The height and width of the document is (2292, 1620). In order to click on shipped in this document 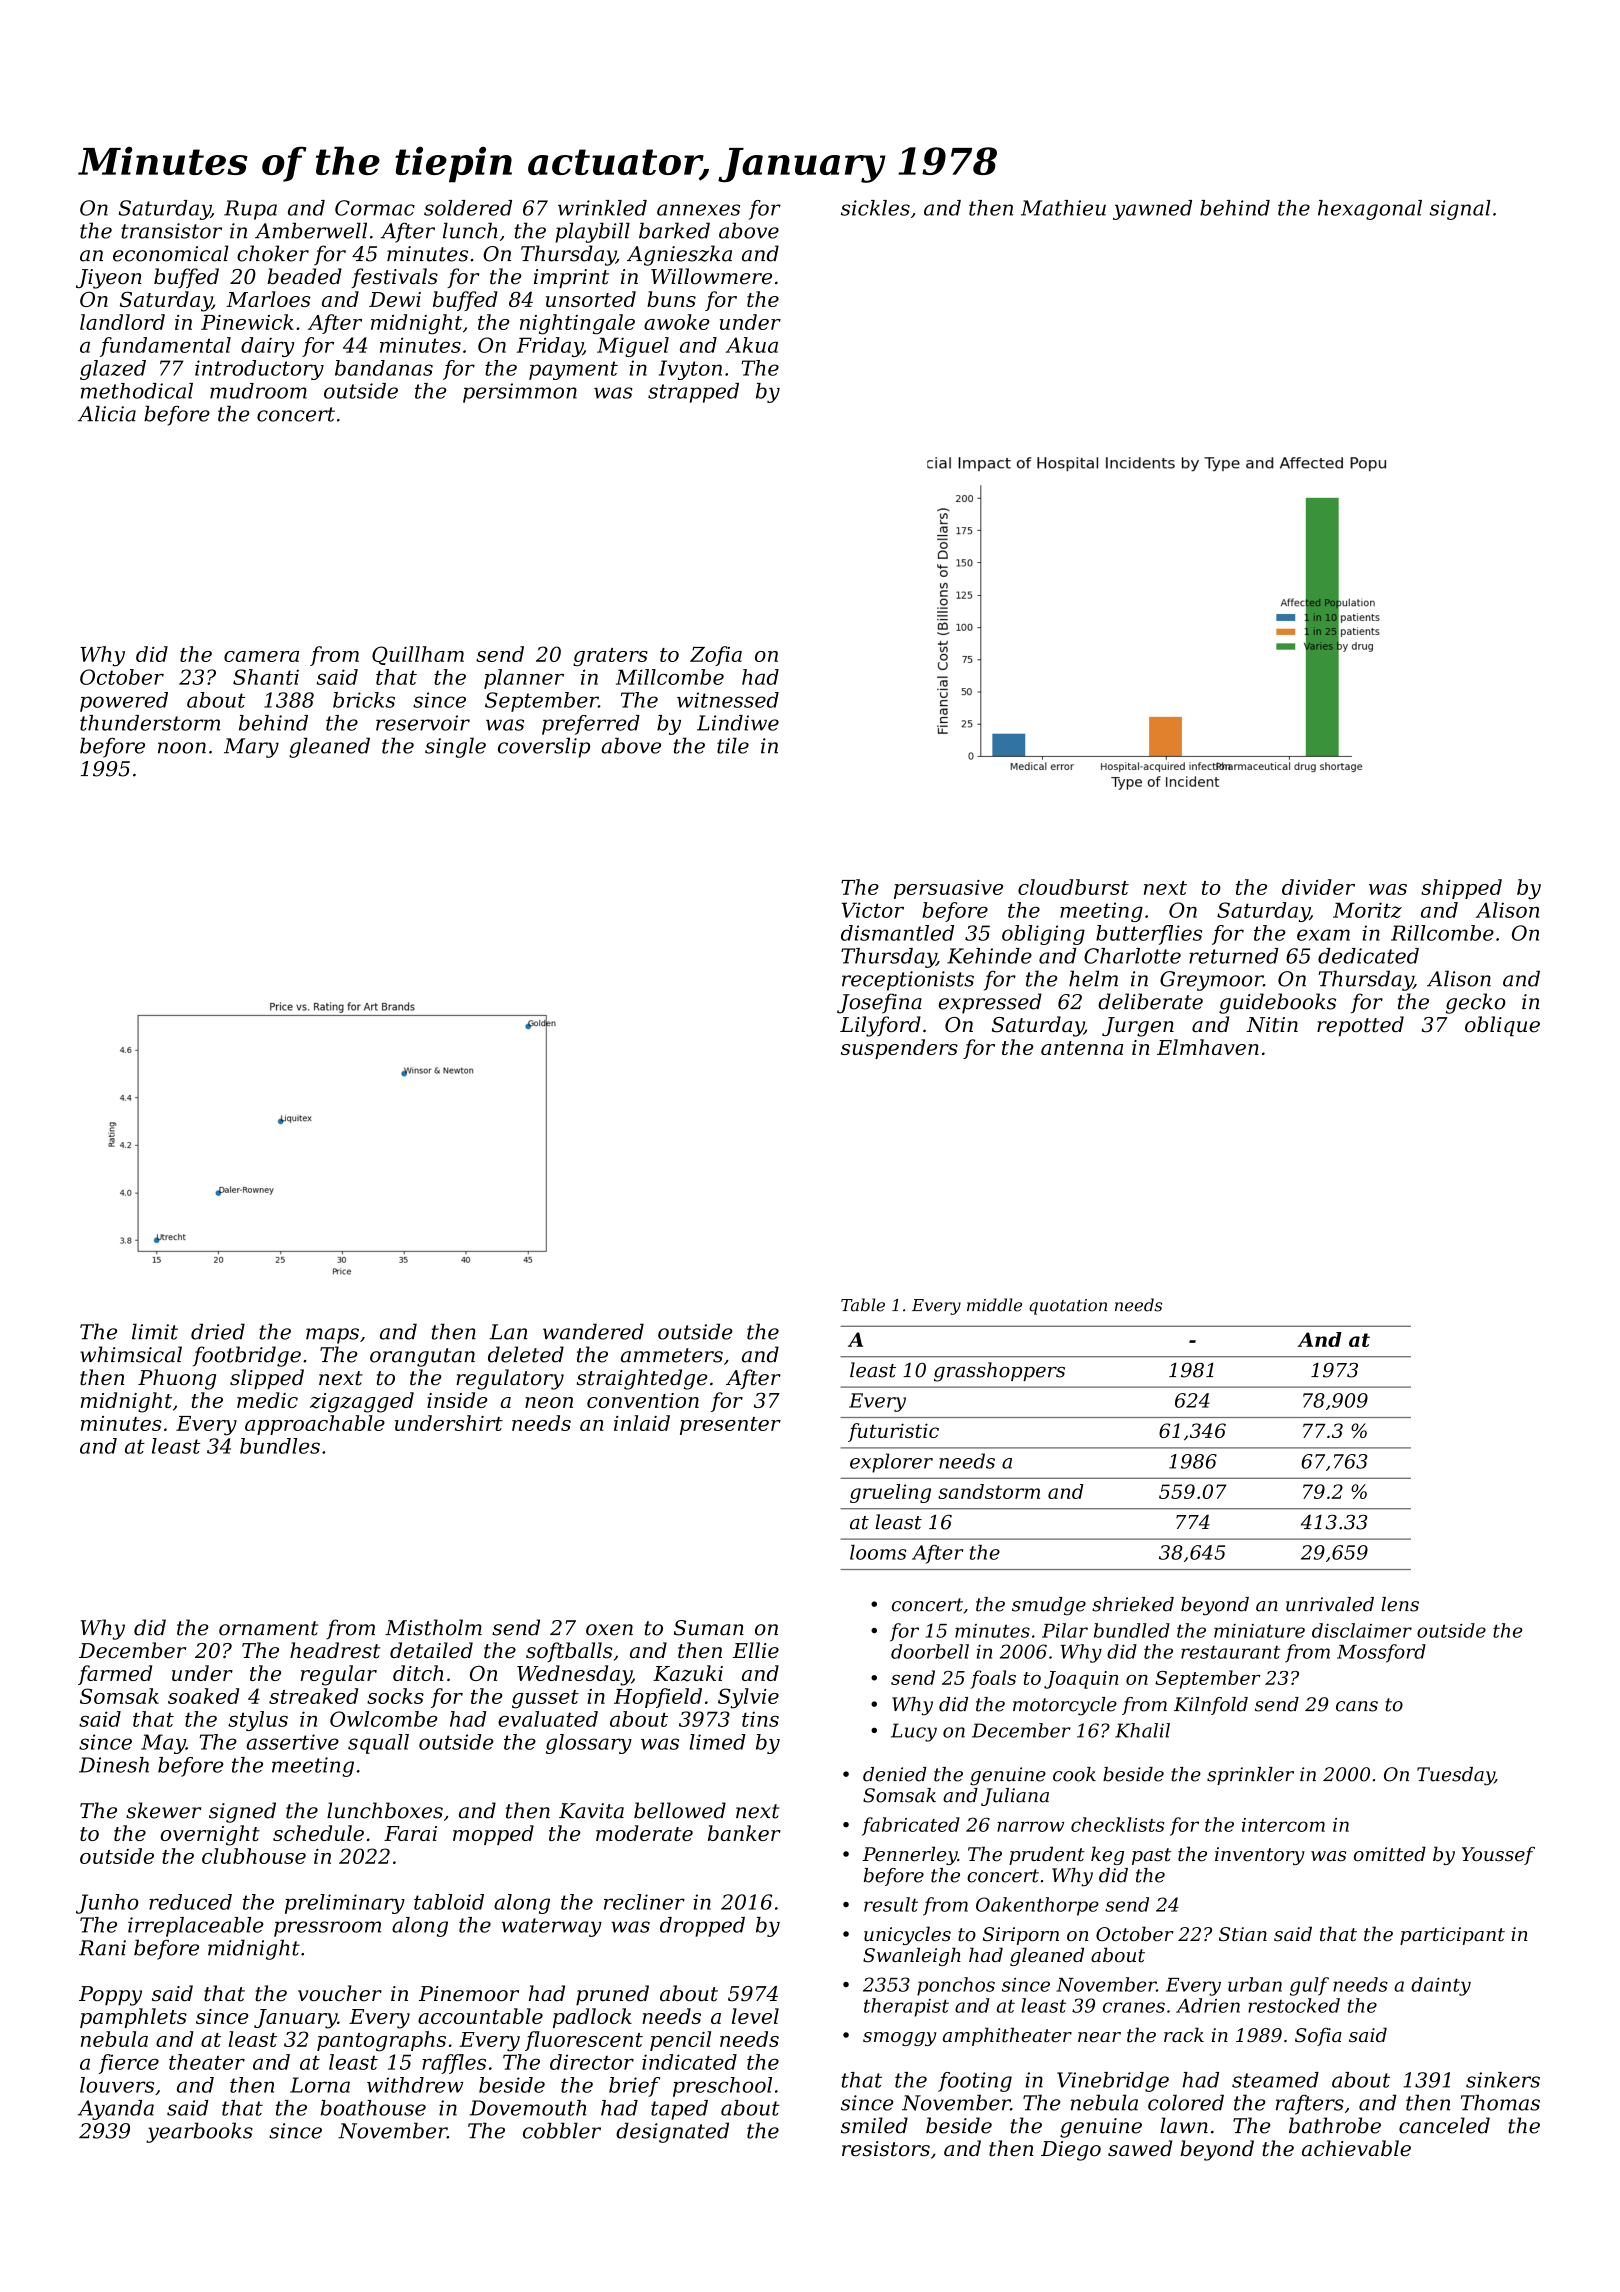, I will do `click(1461, 889)`.
